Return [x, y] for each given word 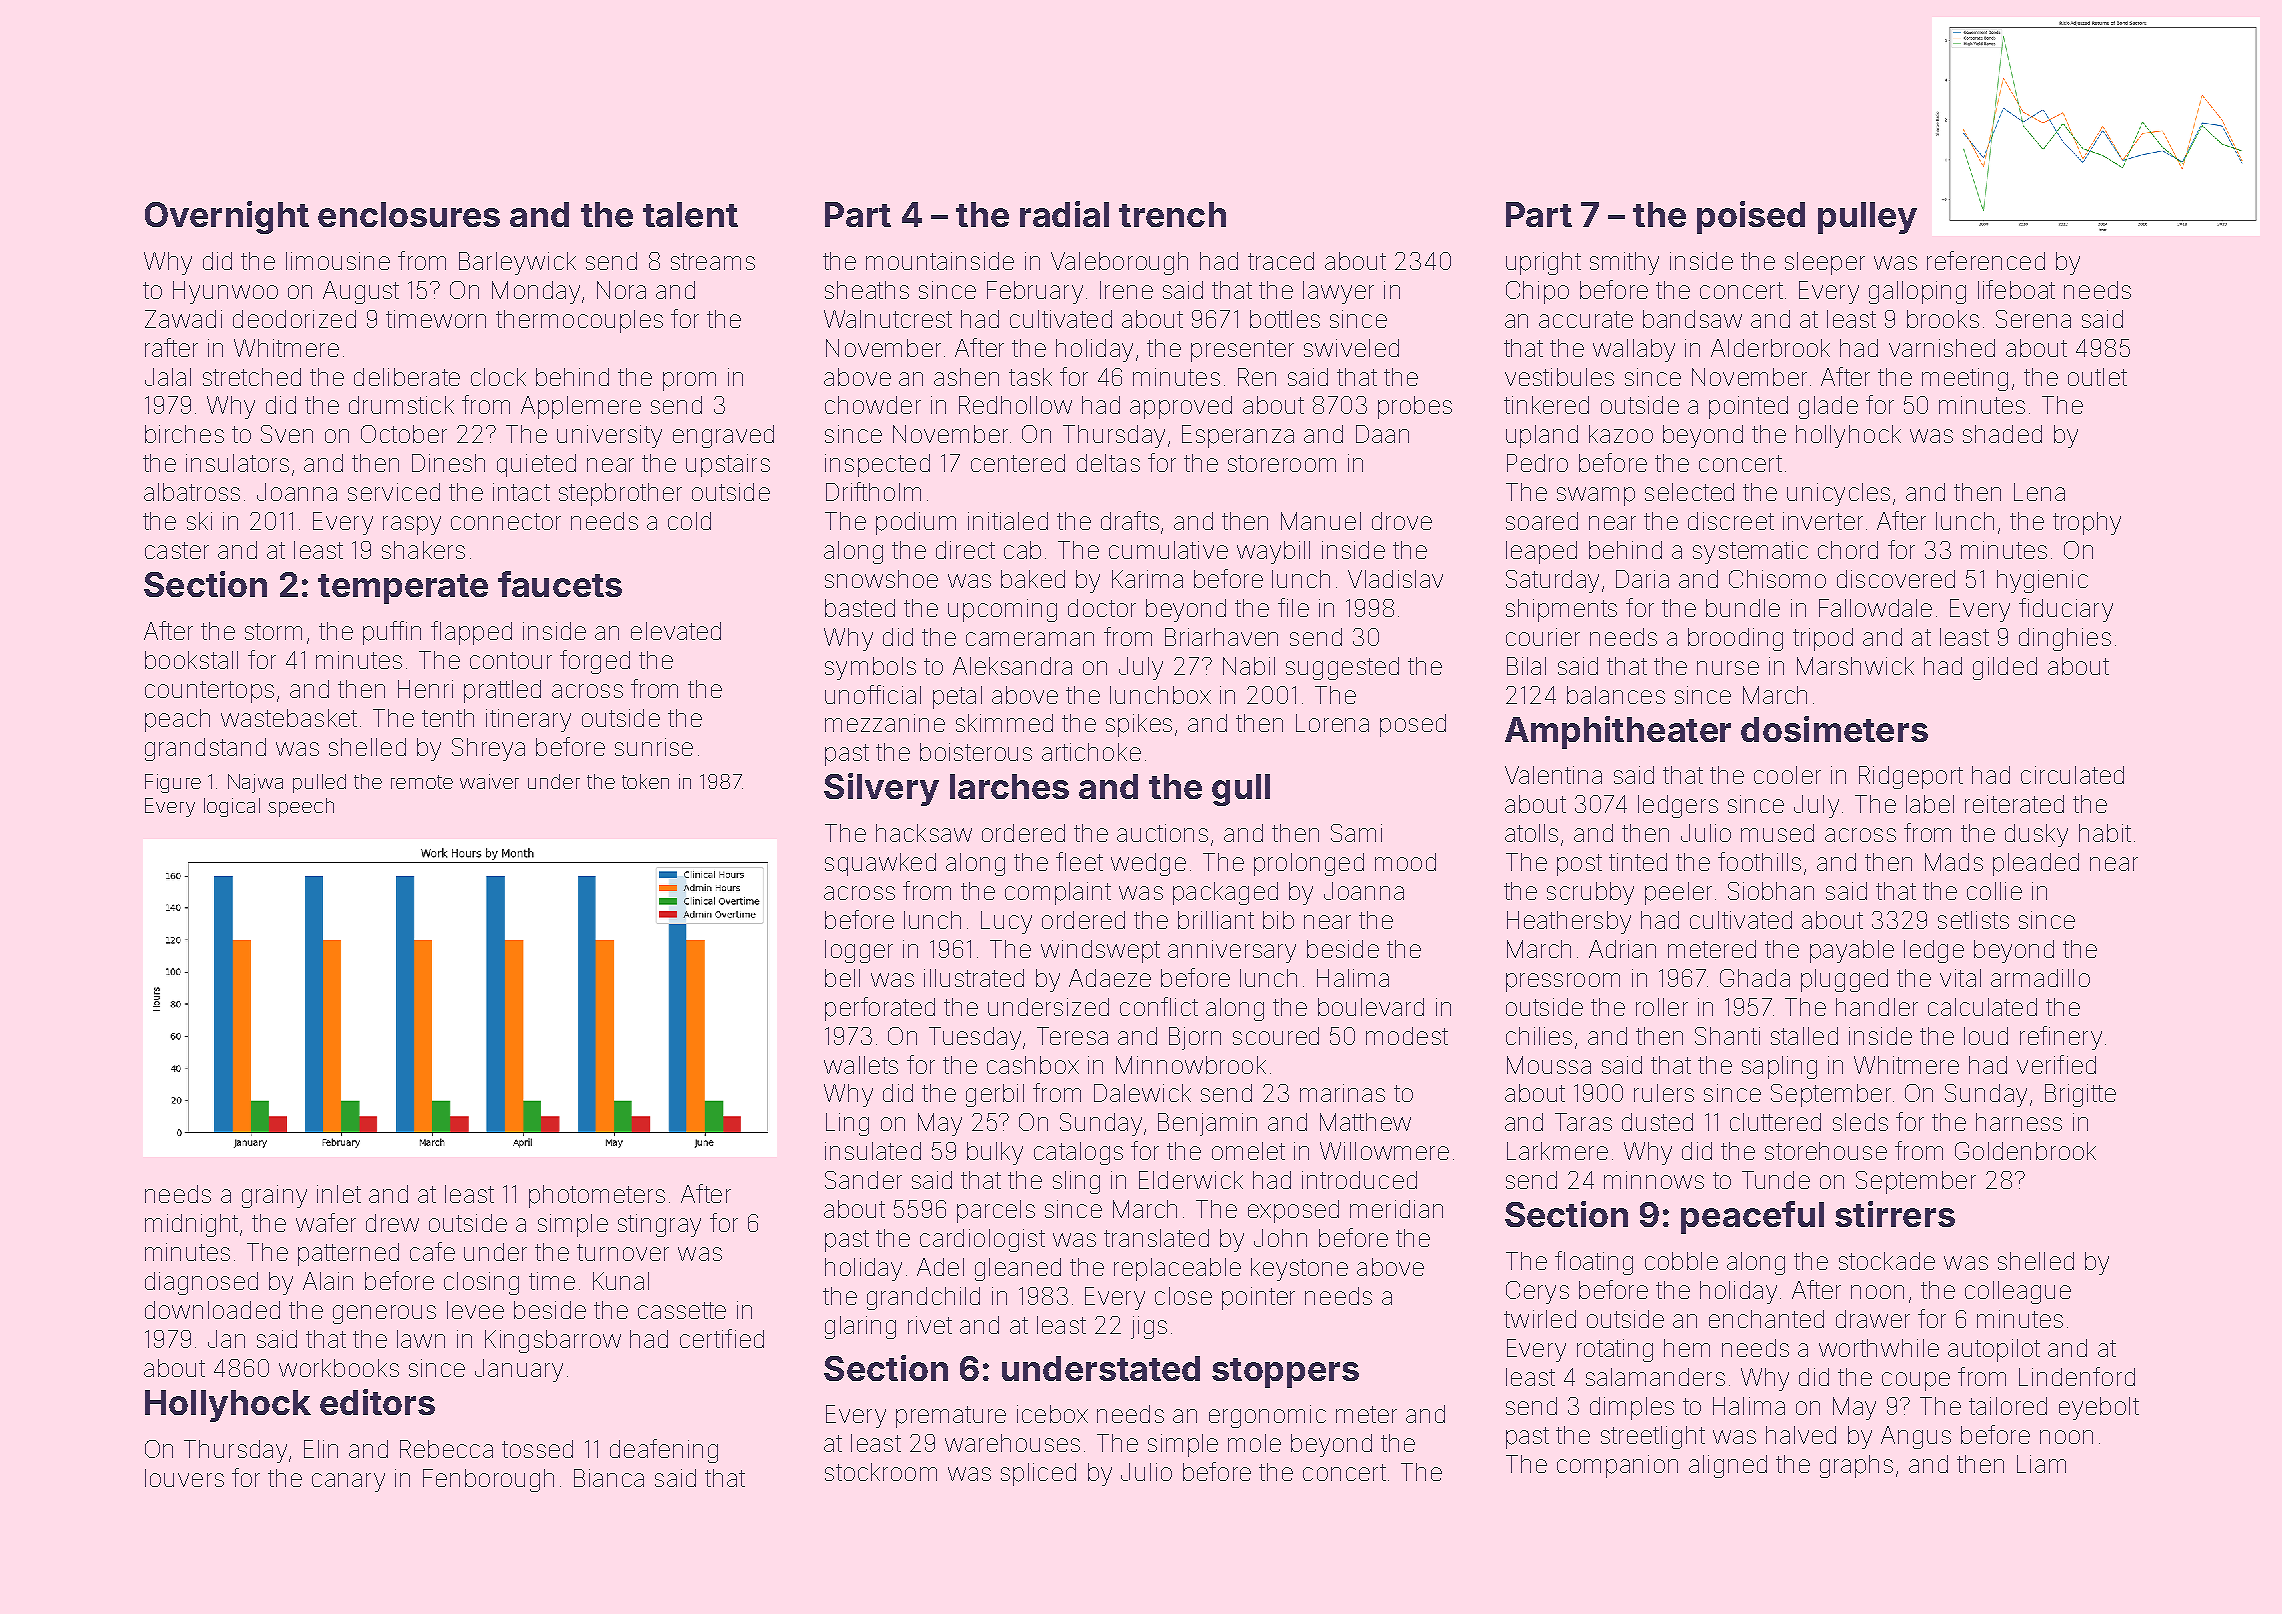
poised [1751, 217]
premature [951, 1417]
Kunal [621, 1281]
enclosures [409, 214]
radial [1064, 214]
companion [1617, 1466]
